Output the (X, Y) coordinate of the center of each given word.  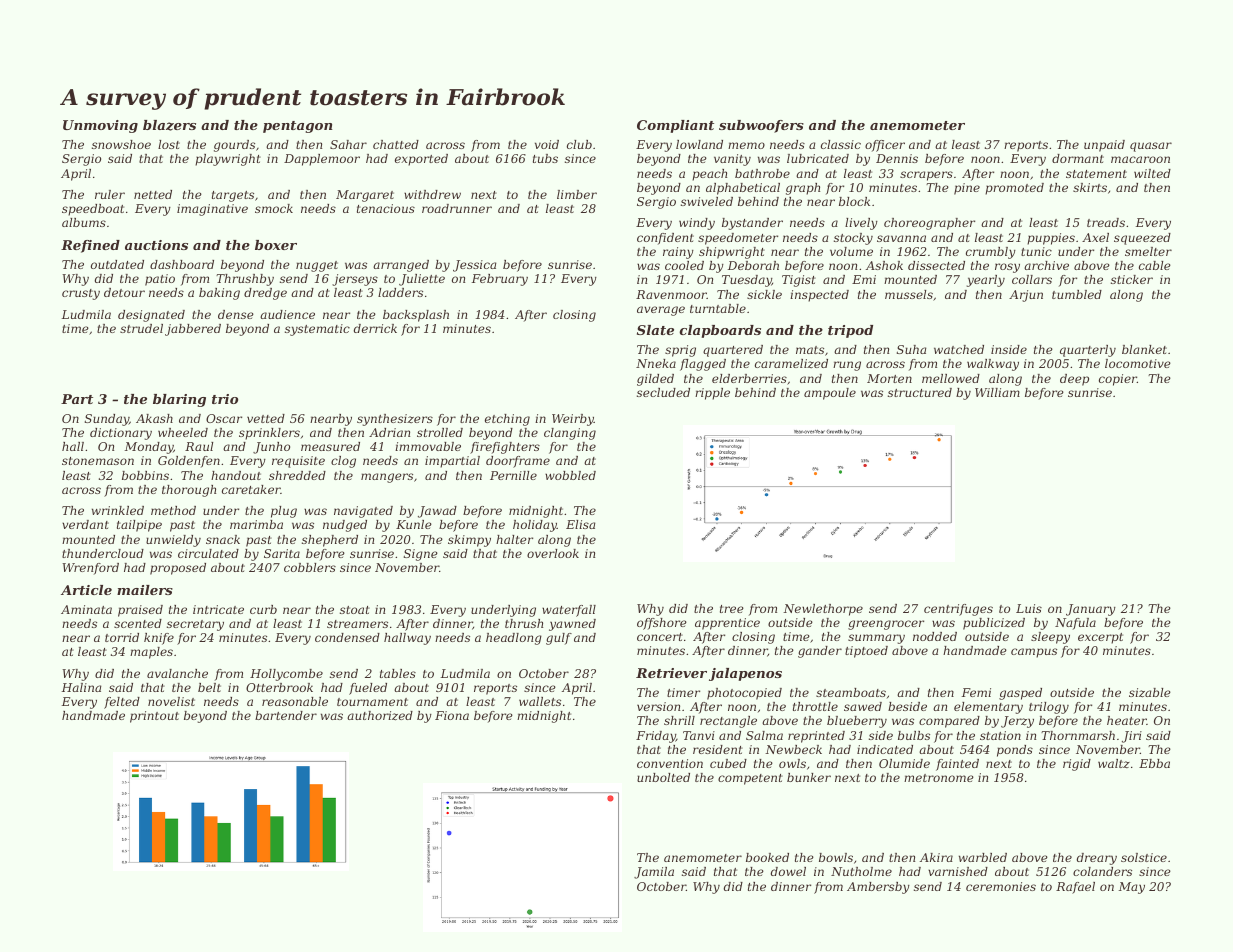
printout (154, 717)
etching (507, 420)
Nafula (1075, 624)
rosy (1007, 268)
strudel (141, 328)
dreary (1097, 859)
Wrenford (90, 569)
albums (84, 222)
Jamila (654, 873)
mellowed (951, 378)
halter (514, 539)
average (661, 311)
